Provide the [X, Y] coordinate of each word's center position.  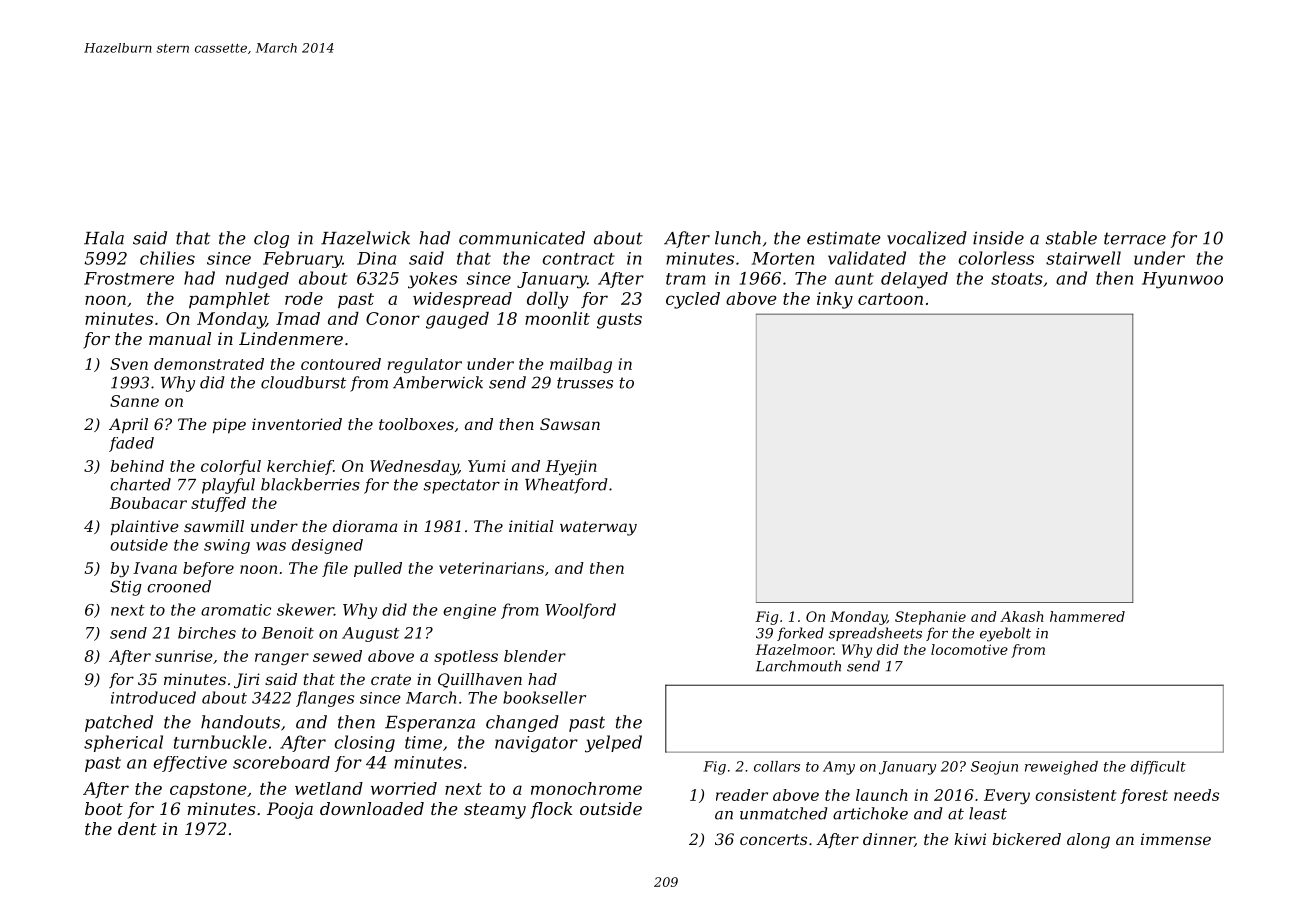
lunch [738, 238]
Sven [129, 364]
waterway [598, 528]
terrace [1135, 238]
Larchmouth [798, 666]
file [335, 569]
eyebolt [1005, 634]
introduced [153, 697]
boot [104, 808]
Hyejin [571, 467]
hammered [1087, 616]
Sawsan [570, 424]
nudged [257, 280]
